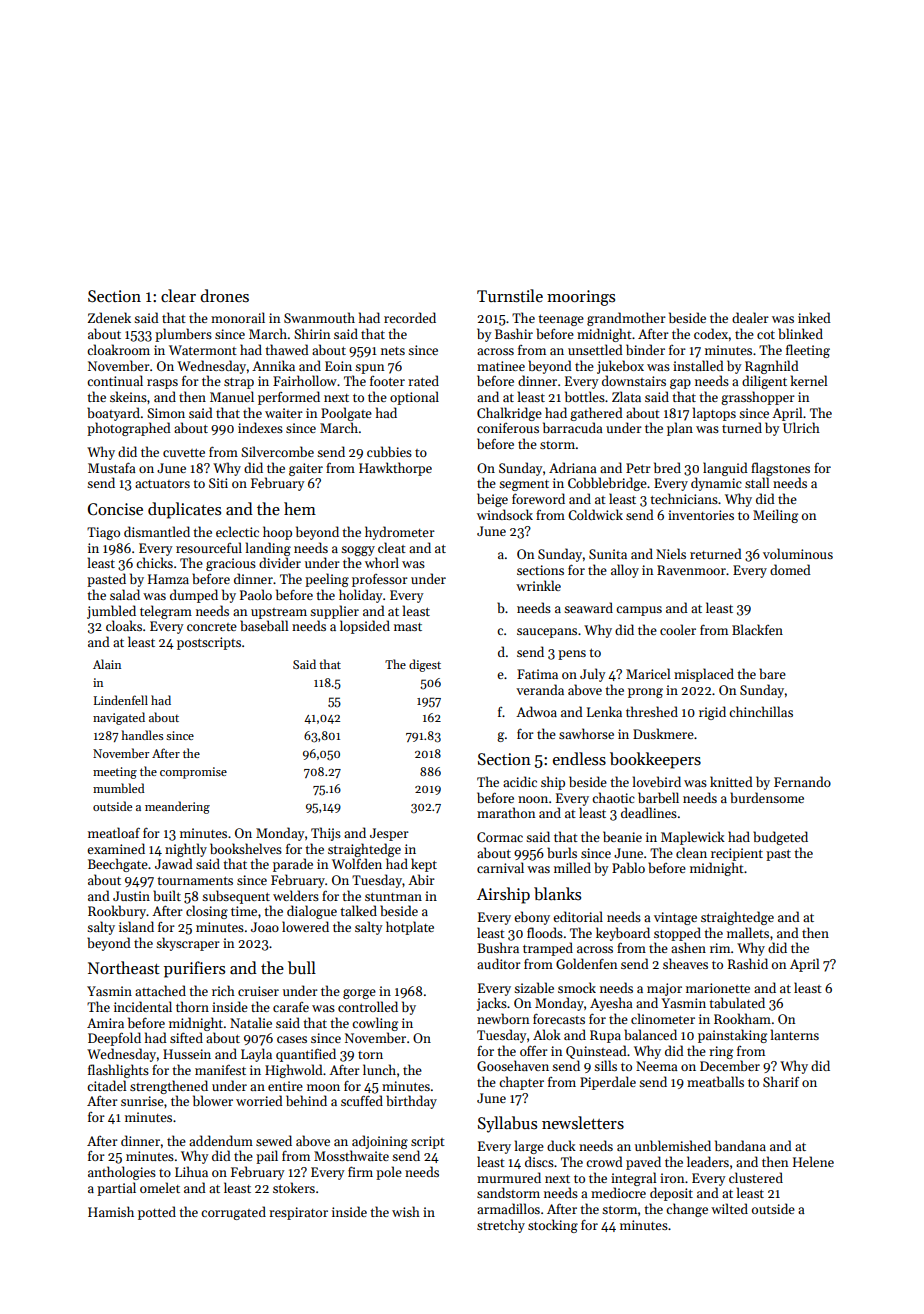 The width and height of the document is (924, 1314). I want to click on Petr, so click(638, 468).
